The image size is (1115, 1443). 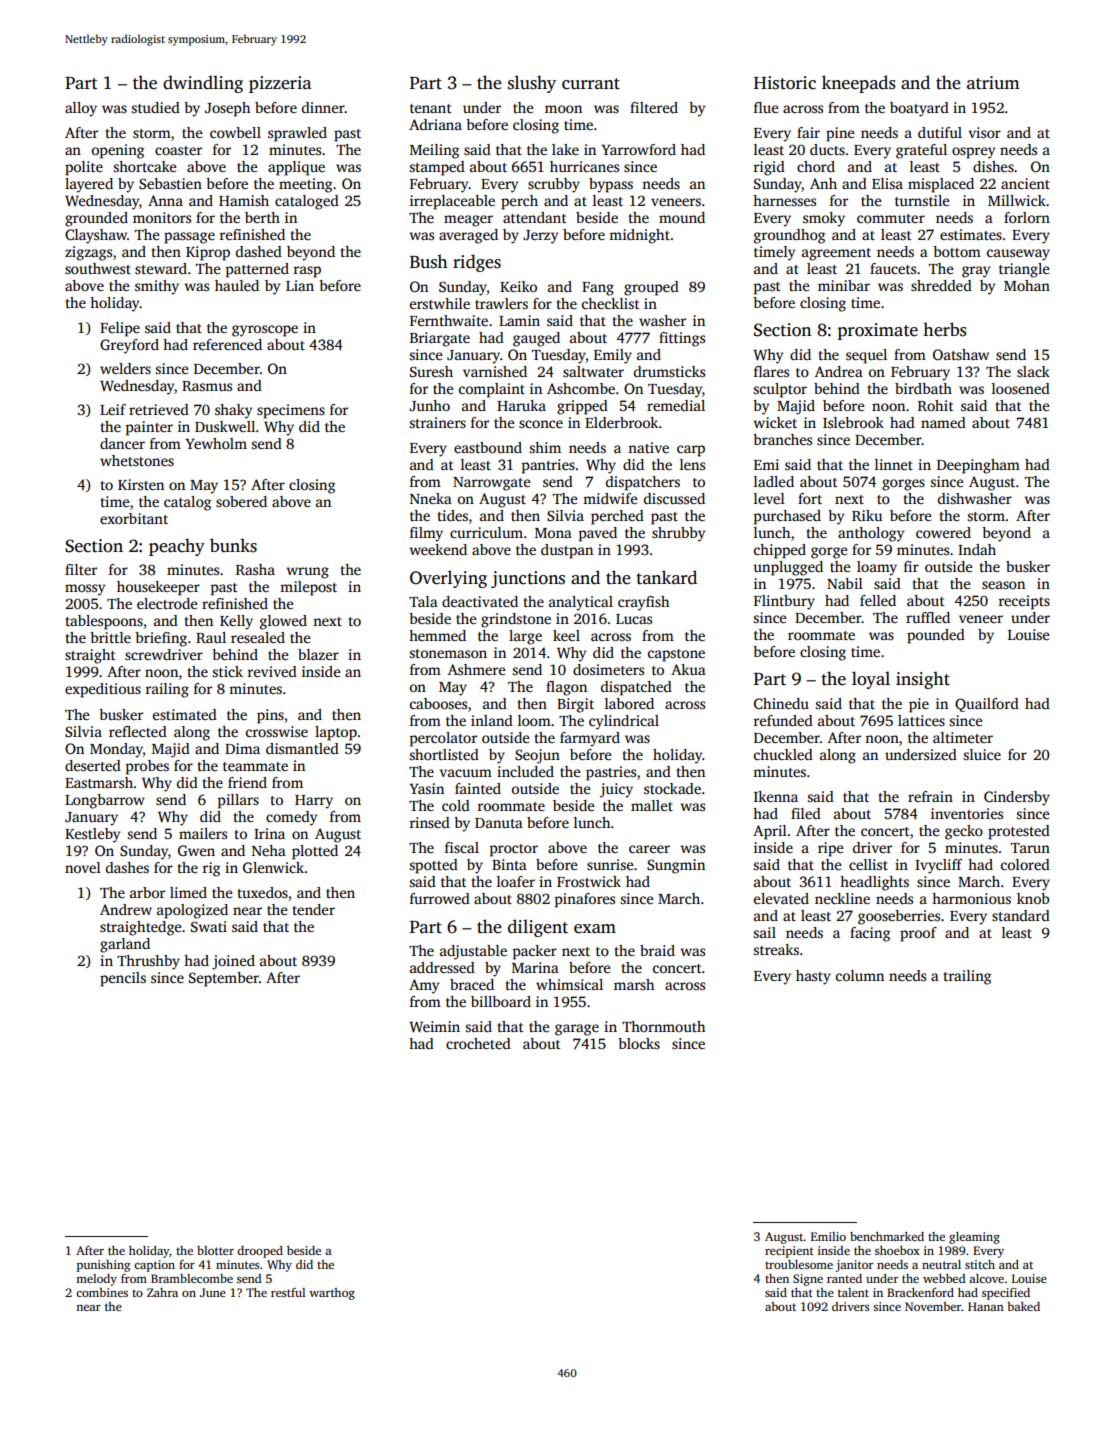 What do you see at coordinates (860, 975) in the screenshot?
I see `column` at bounding box center [860, 975].
